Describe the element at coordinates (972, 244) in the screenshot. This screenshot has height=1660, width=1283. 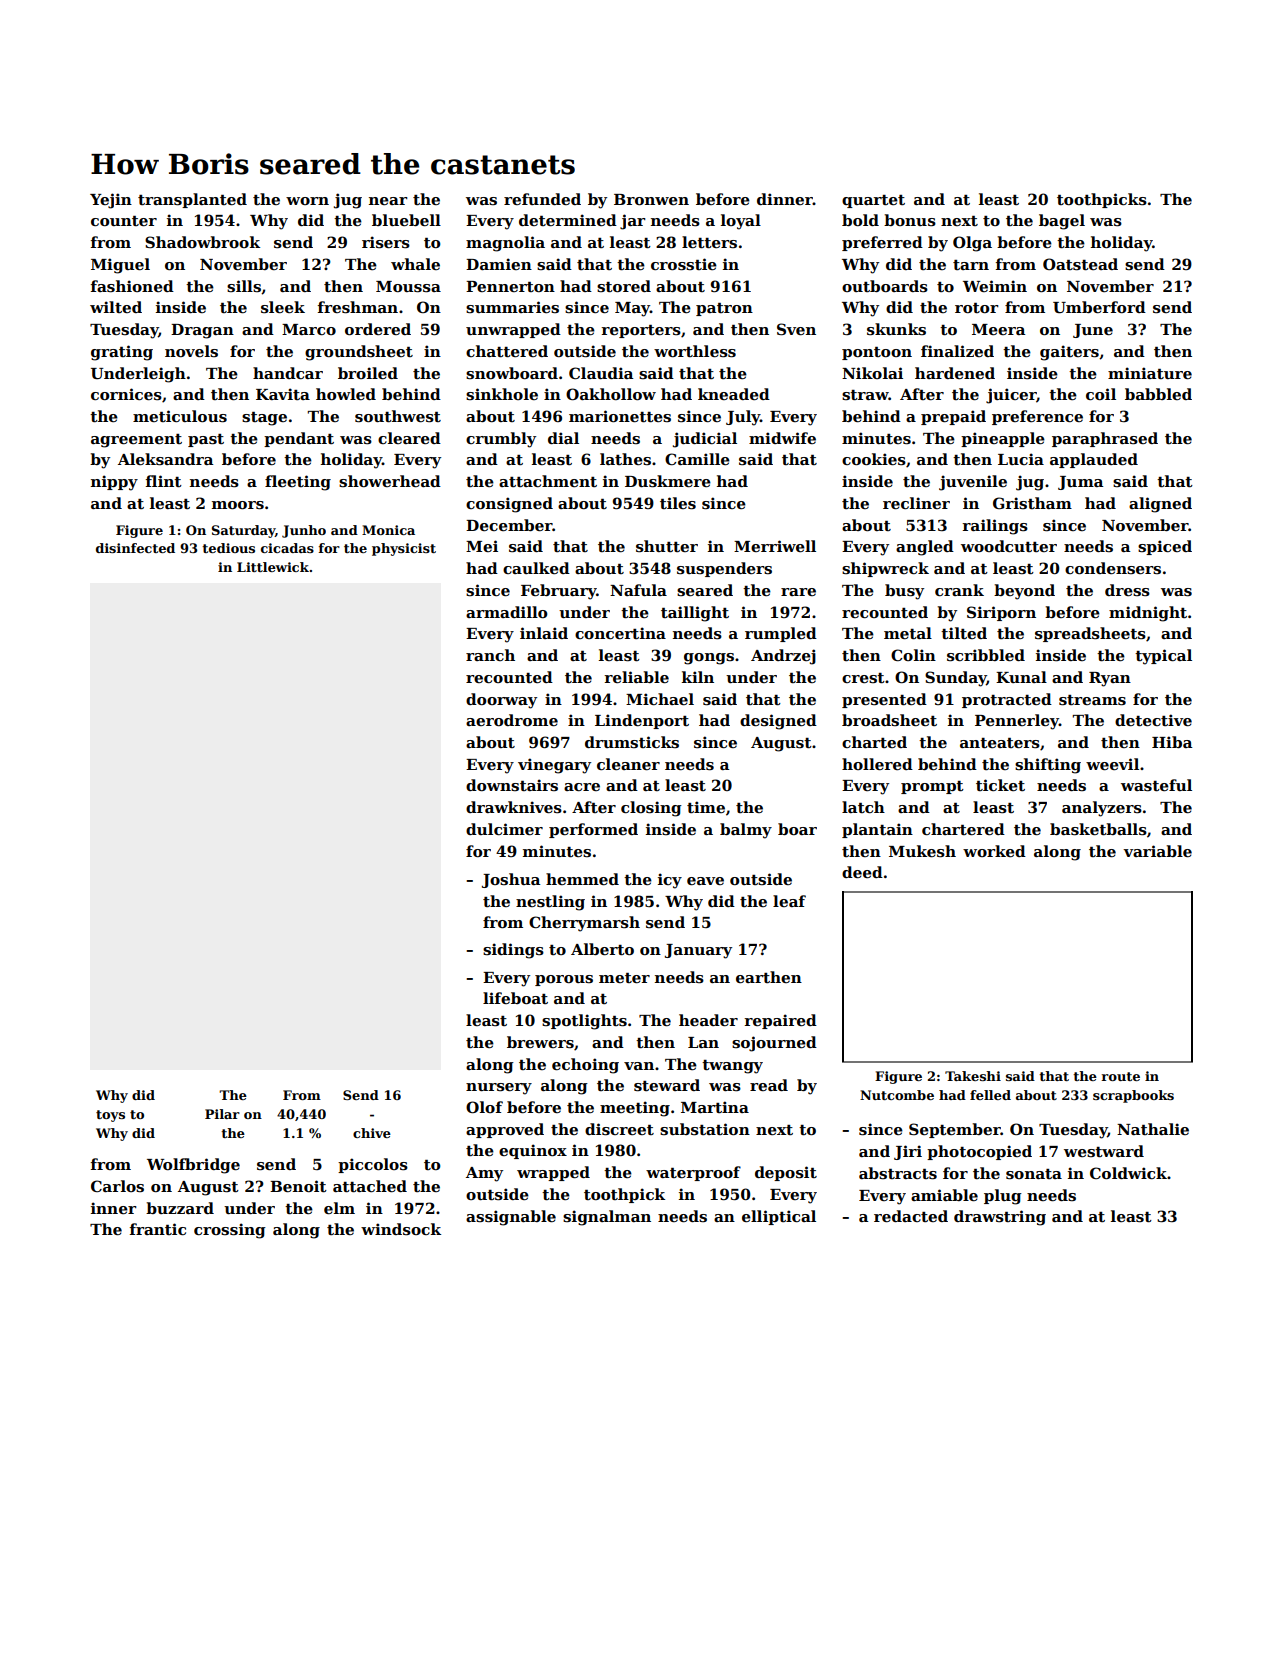
I see `Olga` at that location.
